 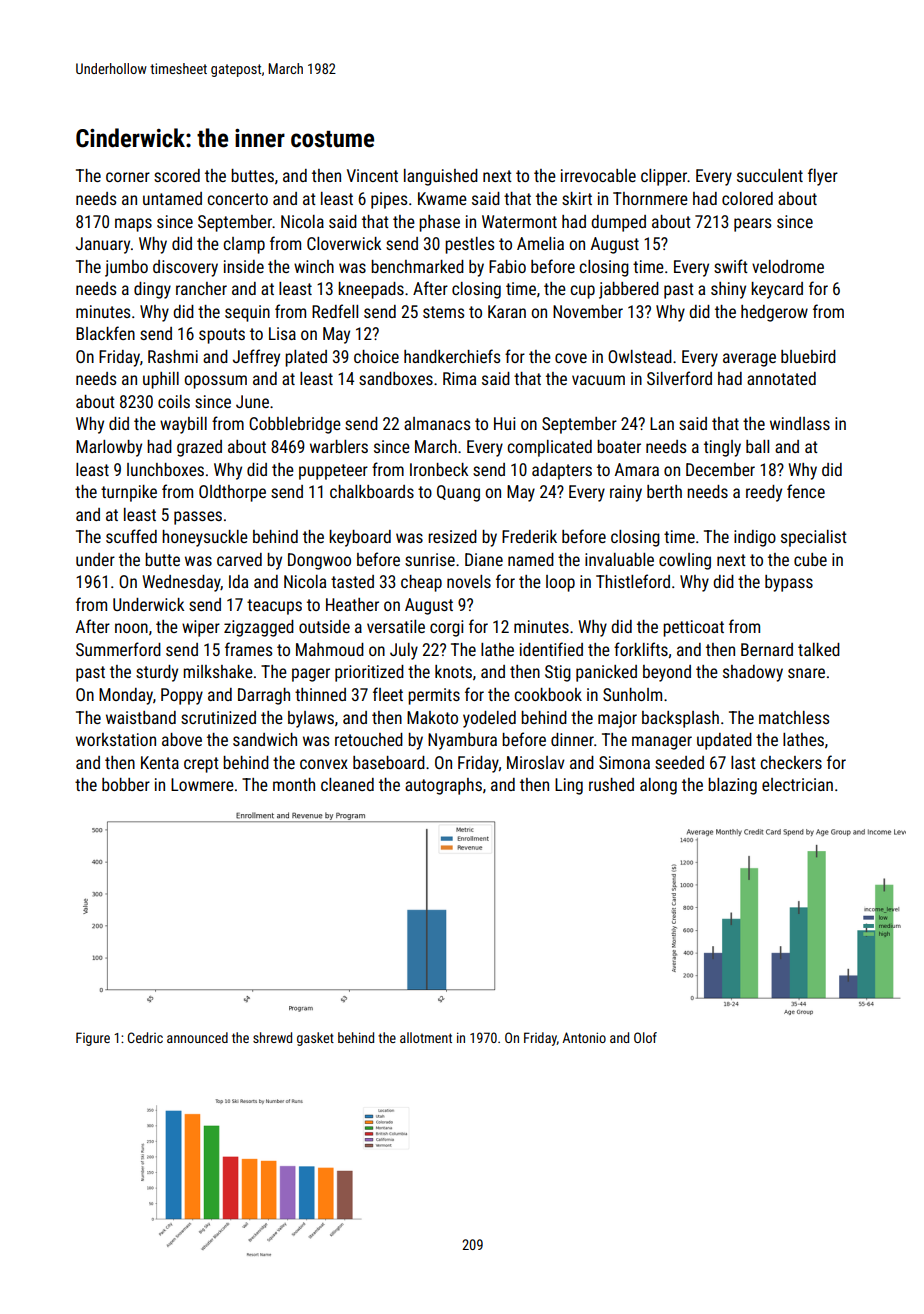 What do you see at coordinates (658, 786) in the screenshot?
I see `along` at bounding box center [658, 786].
